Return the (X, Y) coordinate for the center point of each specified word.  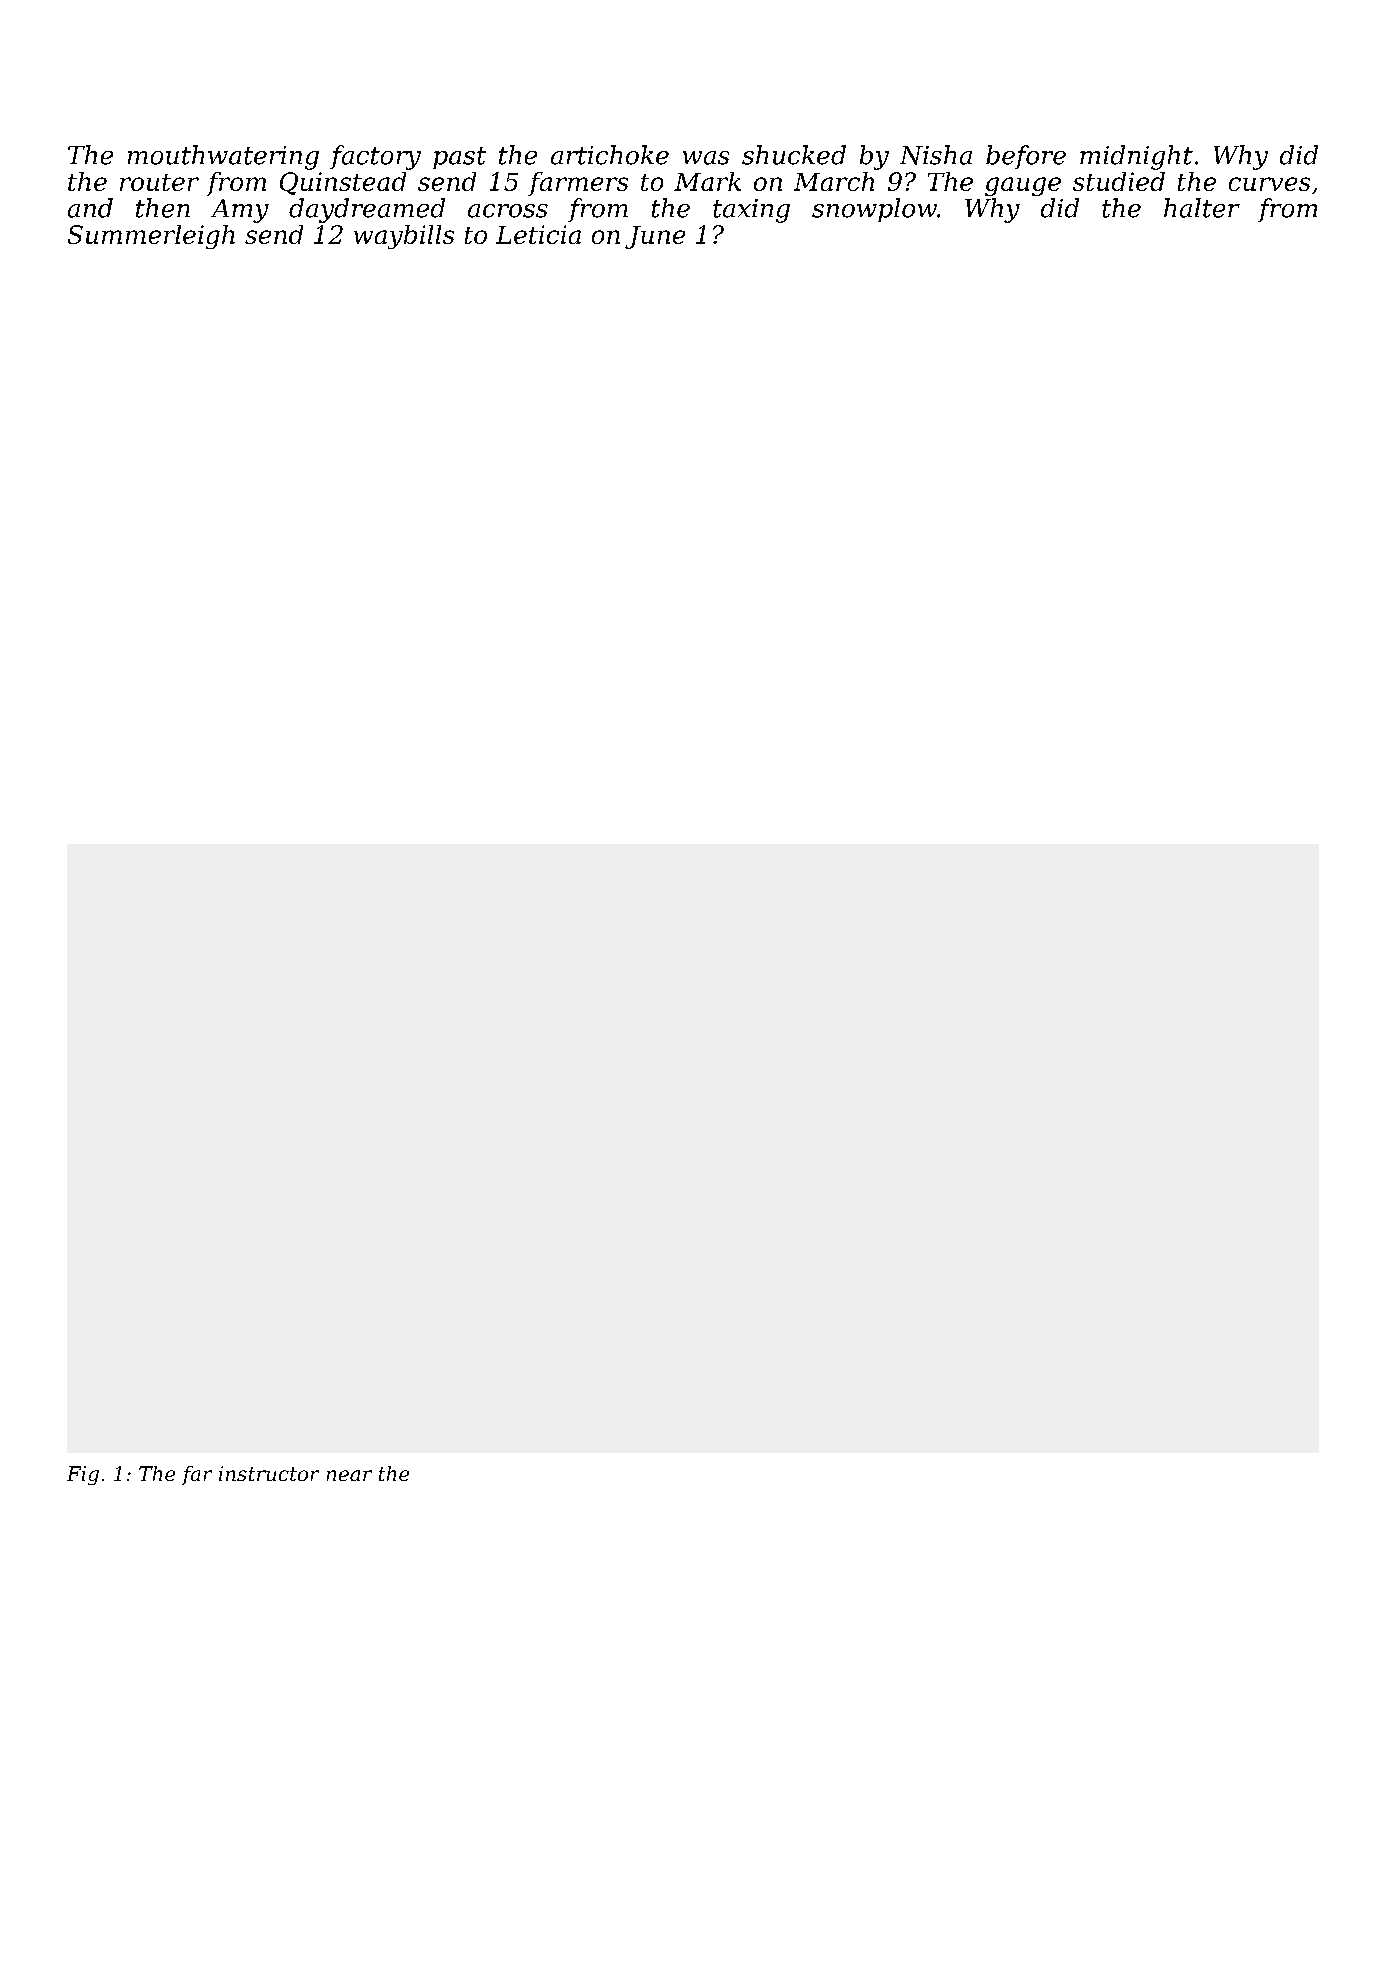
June (655, 237)
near (349, 1475)
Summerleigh (151, 237)
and (90, 208)
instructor (269, 1473)
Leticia (538, 234)
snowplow (874, 210)
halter (1202, 208)
